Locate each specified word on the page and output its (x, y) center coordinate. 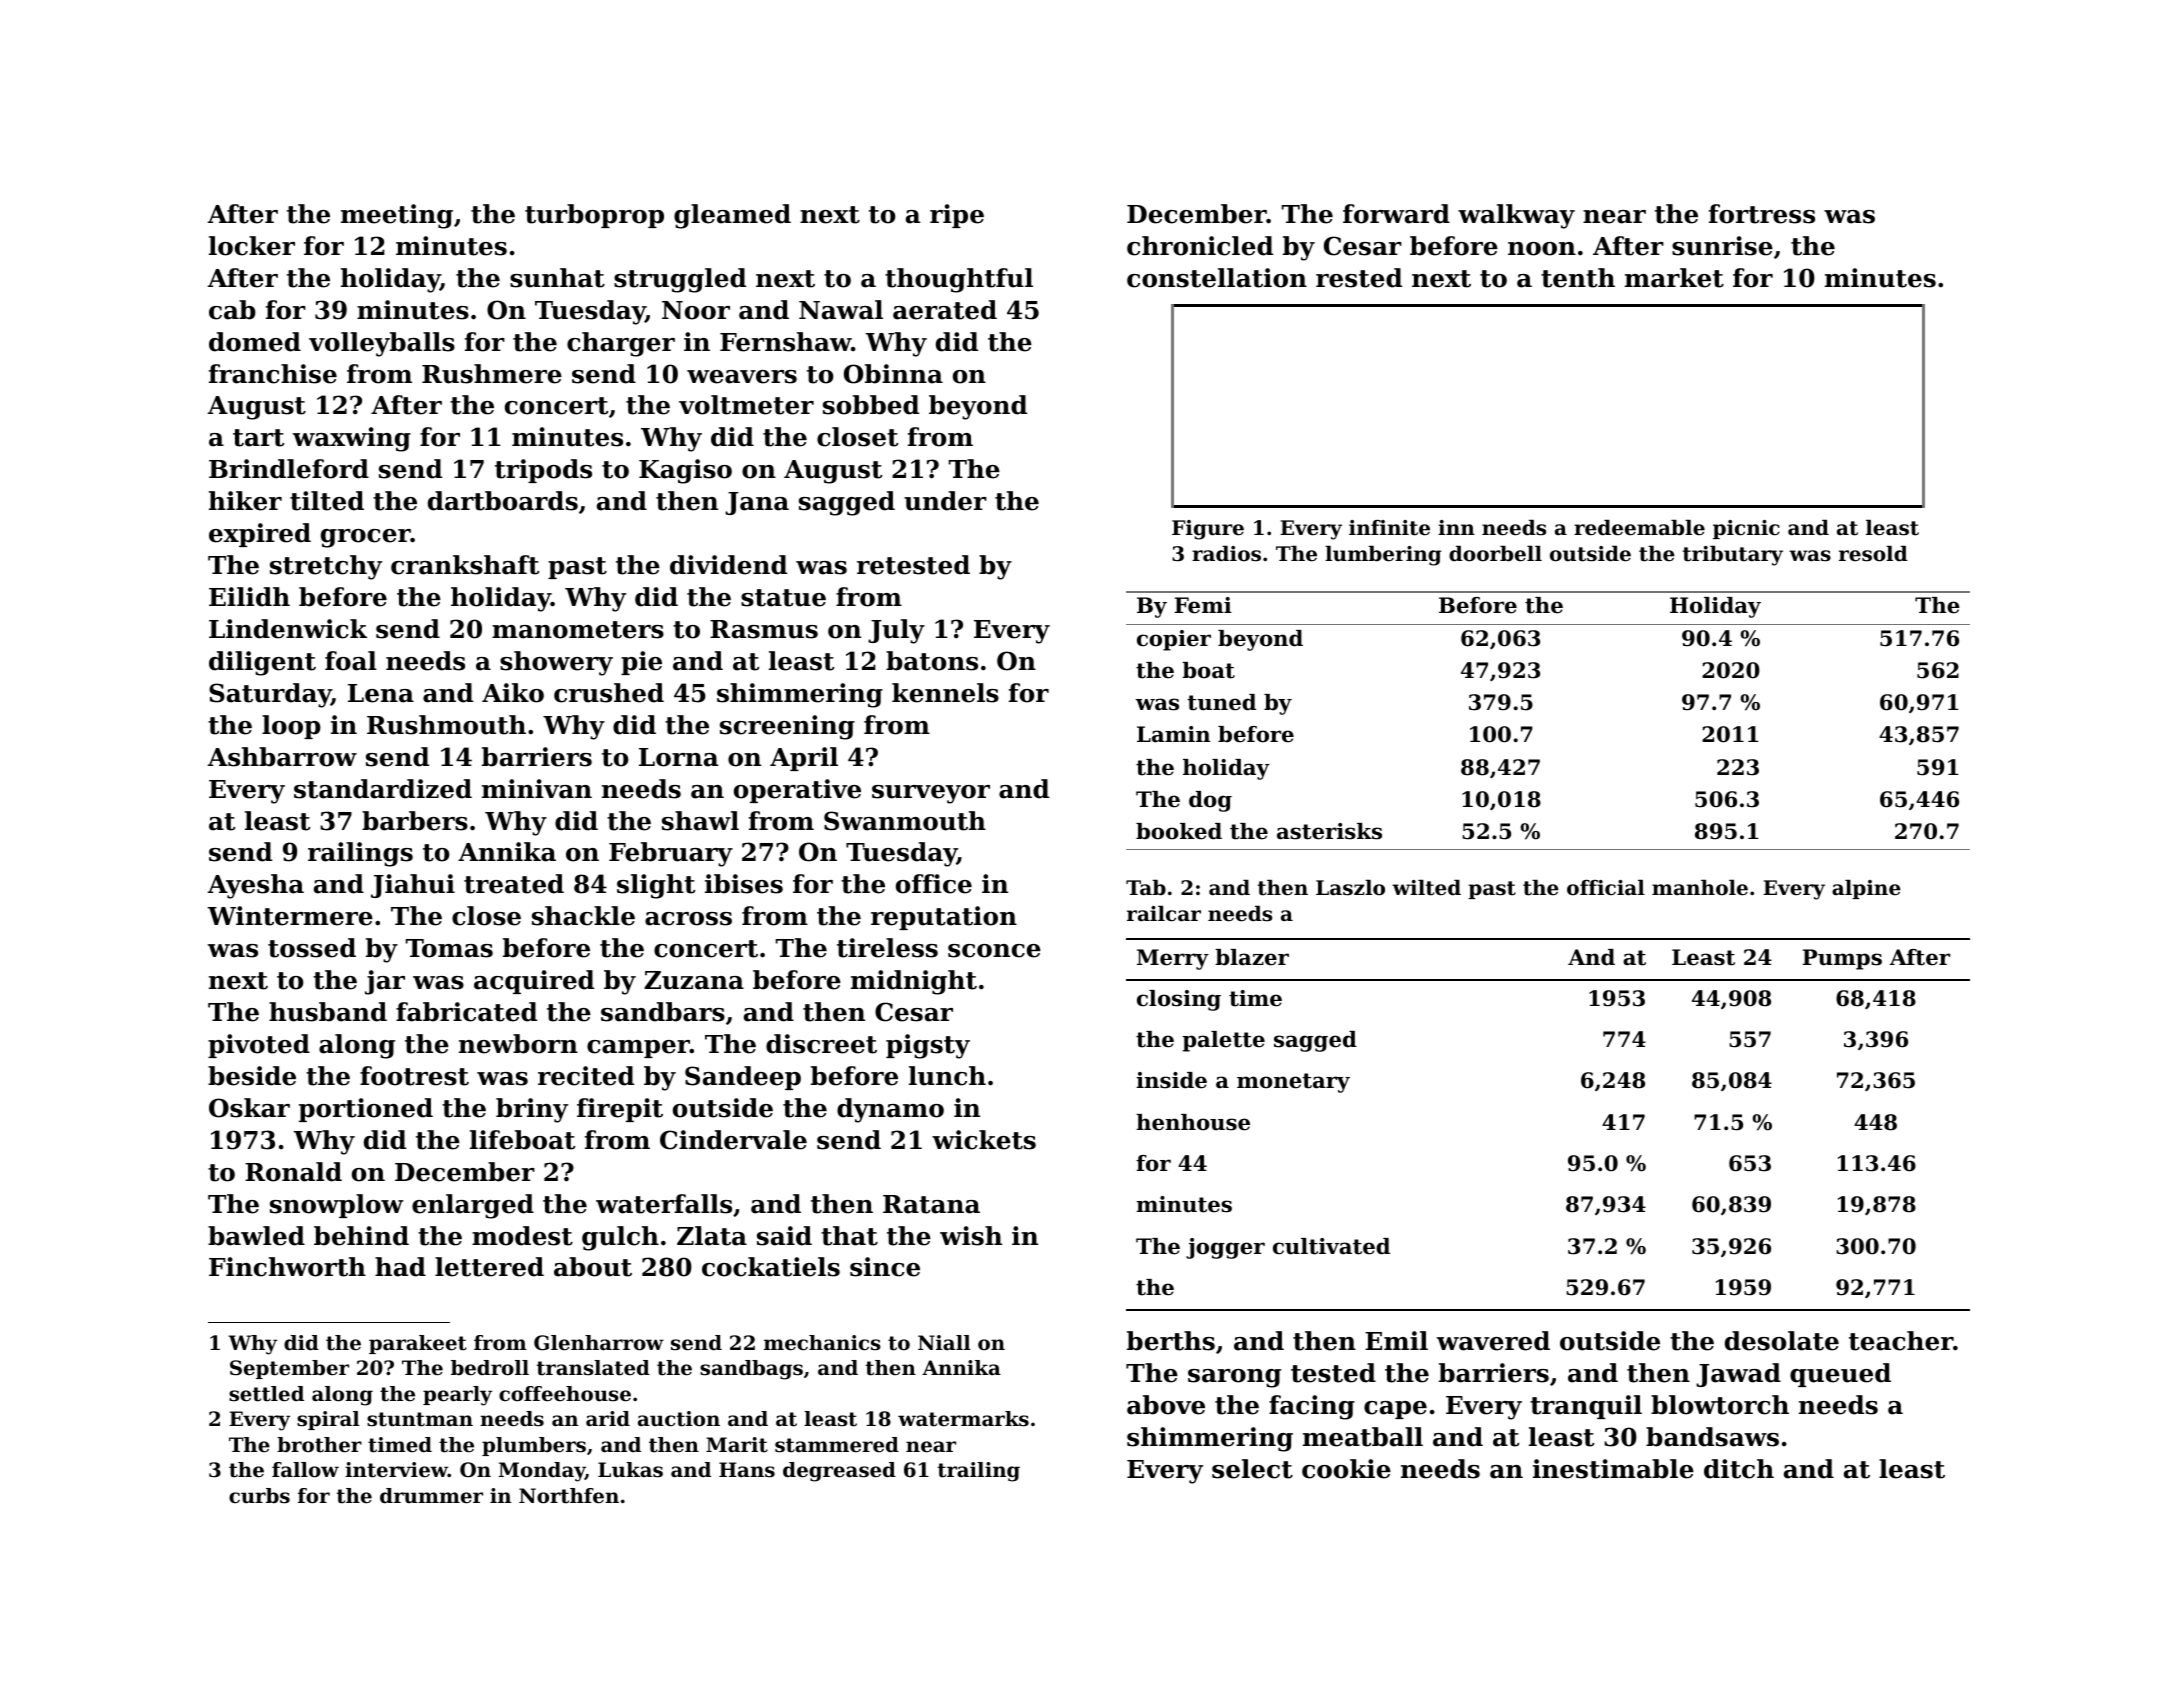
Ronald (293, 1172)
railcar (1164, 914)
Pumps (1842, 959)
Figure (1208, 530)
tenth (1578, 278)
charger (621, 344)
